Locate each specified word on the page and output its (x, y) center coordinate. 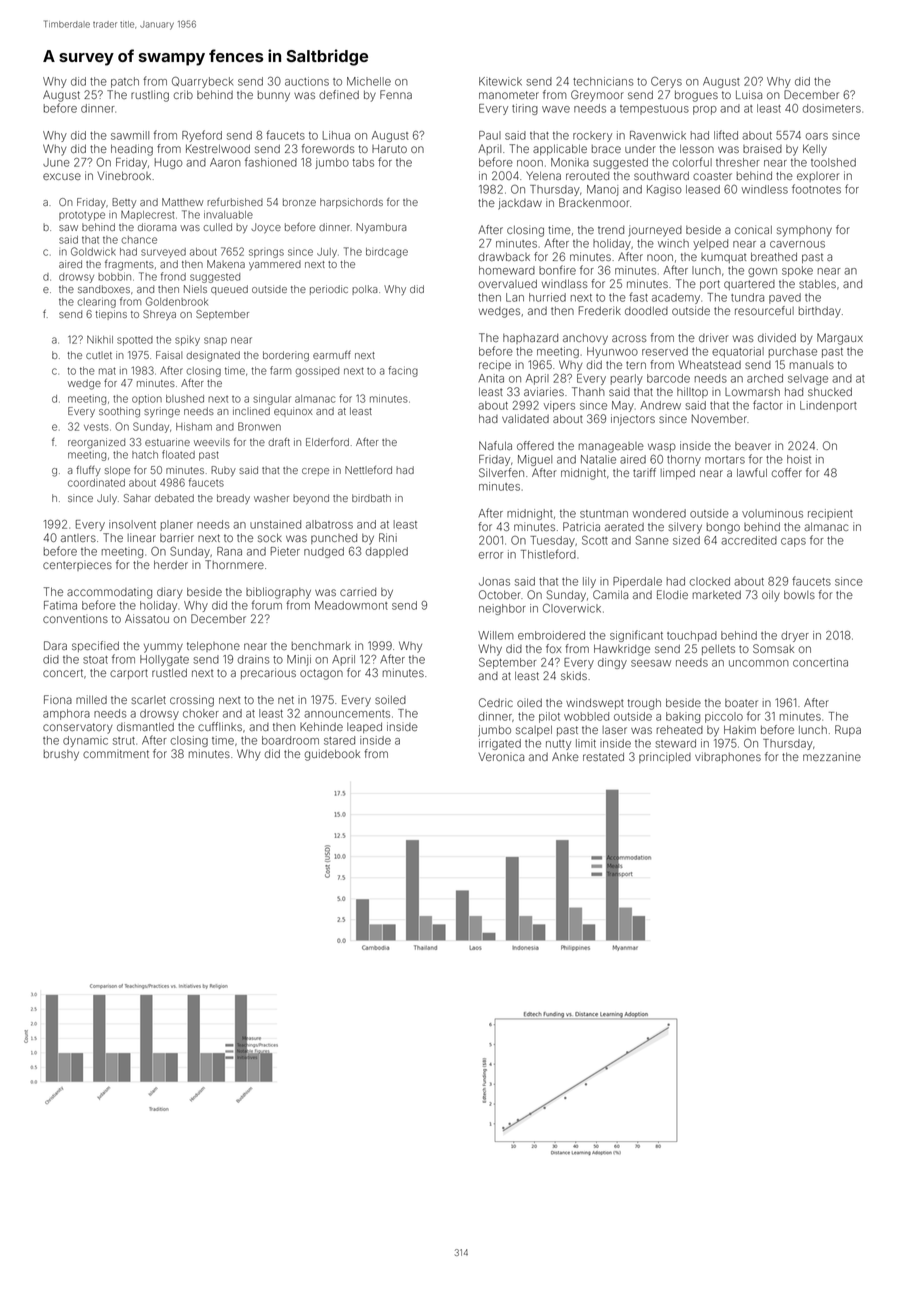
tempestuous (654, 110)
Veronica (501, 757)
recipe (495, 365)
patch (125, 82)
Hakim (740, 729)
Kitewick (500, 81)
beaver (753, 446)
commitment (116, 754)
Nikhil (100, 340)
